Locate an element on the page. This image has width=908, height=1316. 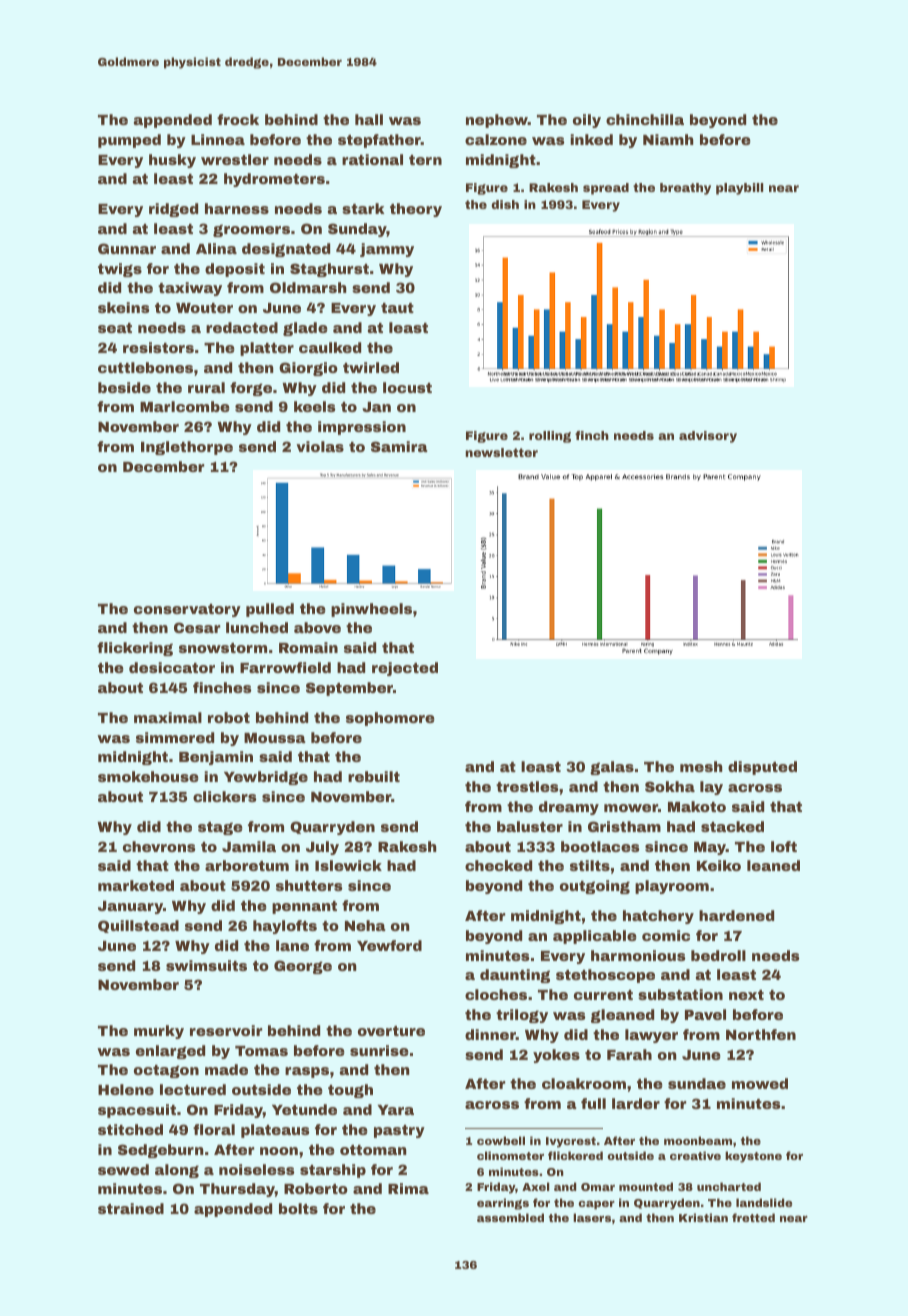
groomers is located at coordinates (251, 230).
